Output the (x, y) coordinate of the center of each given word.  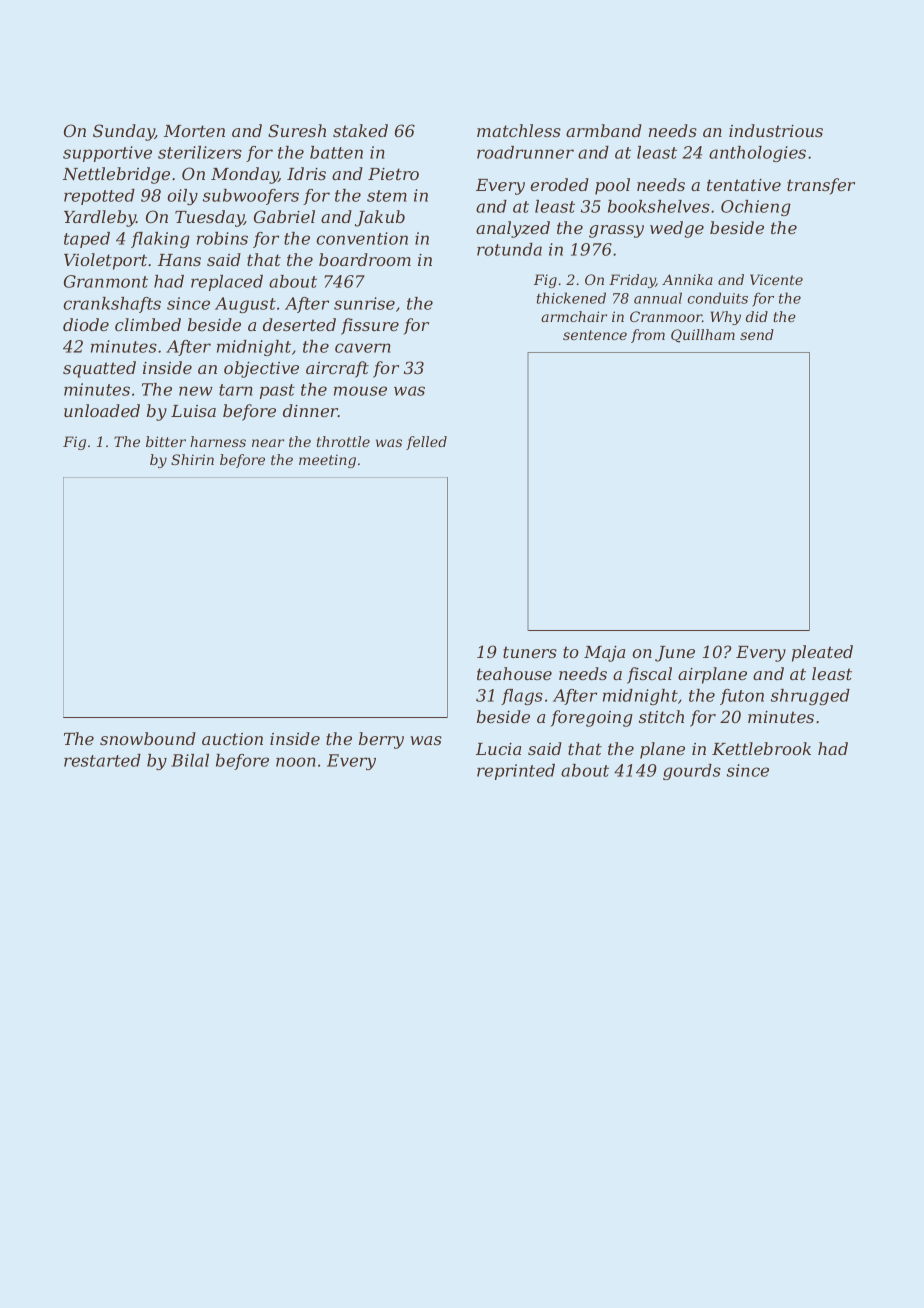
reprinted (516, 772)
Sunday (124, 132)
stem (387, 196)
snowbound (148, 738)
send (757, 334)
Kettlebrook (761, 748)
